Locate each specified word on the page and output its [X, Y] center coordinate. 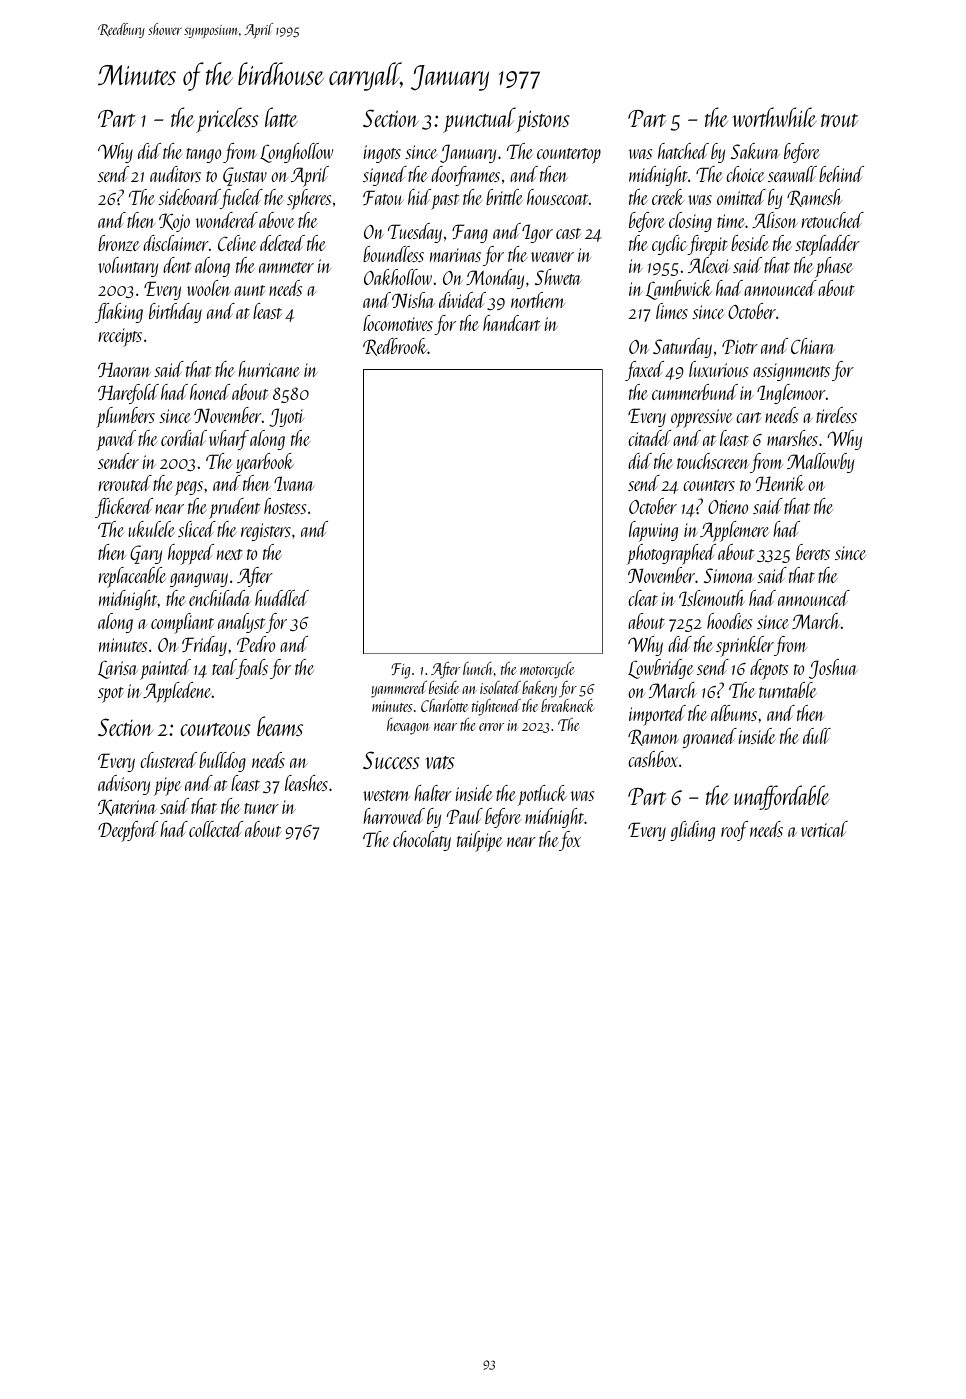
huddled [282, 598]
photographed [671, 554]
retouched [832, 220]
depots [769, 669]
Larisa [117, 670]
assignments [791, 372]
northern [538, 300]
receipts [120, 337]
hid [419, 197]
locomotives [398, 323]
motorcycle [547, 670]
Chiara [812, 346]
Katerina [127, 808]
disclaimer [176, 243]
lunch [477, 668]
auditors [175, 174]
